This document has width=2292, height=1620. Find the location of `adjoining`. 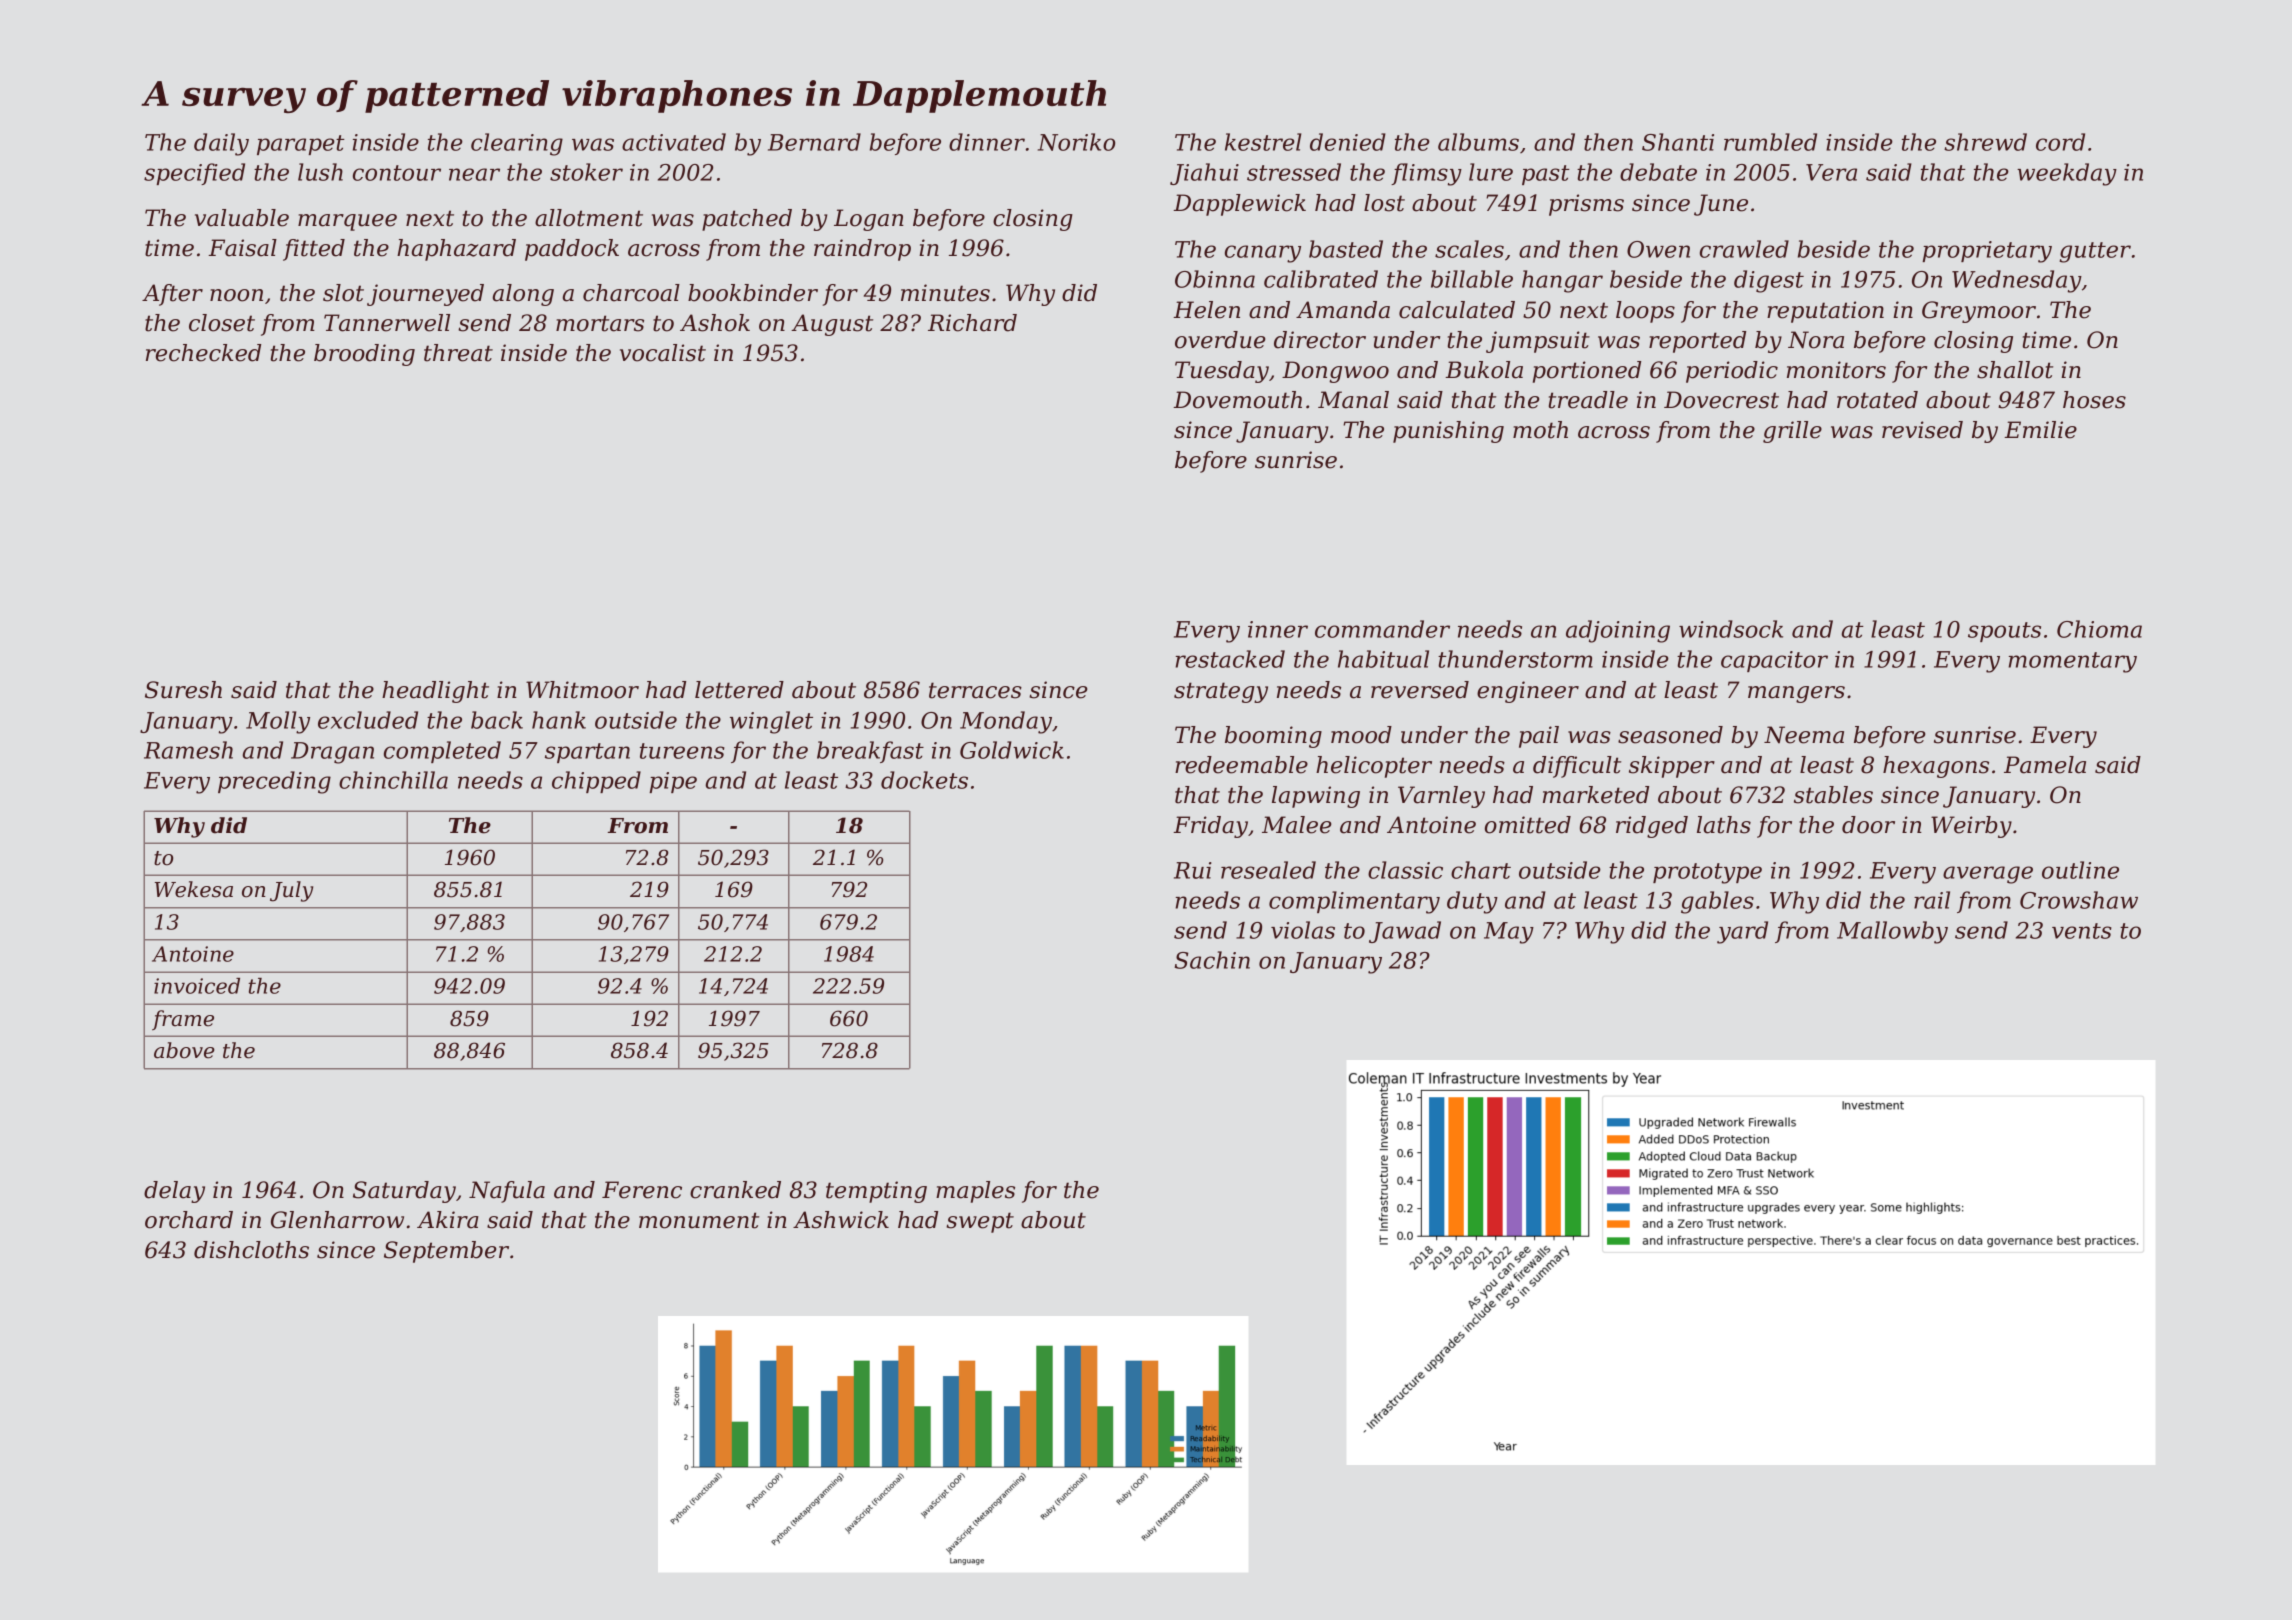

adjoining is located at coordinates (1618, 631).
